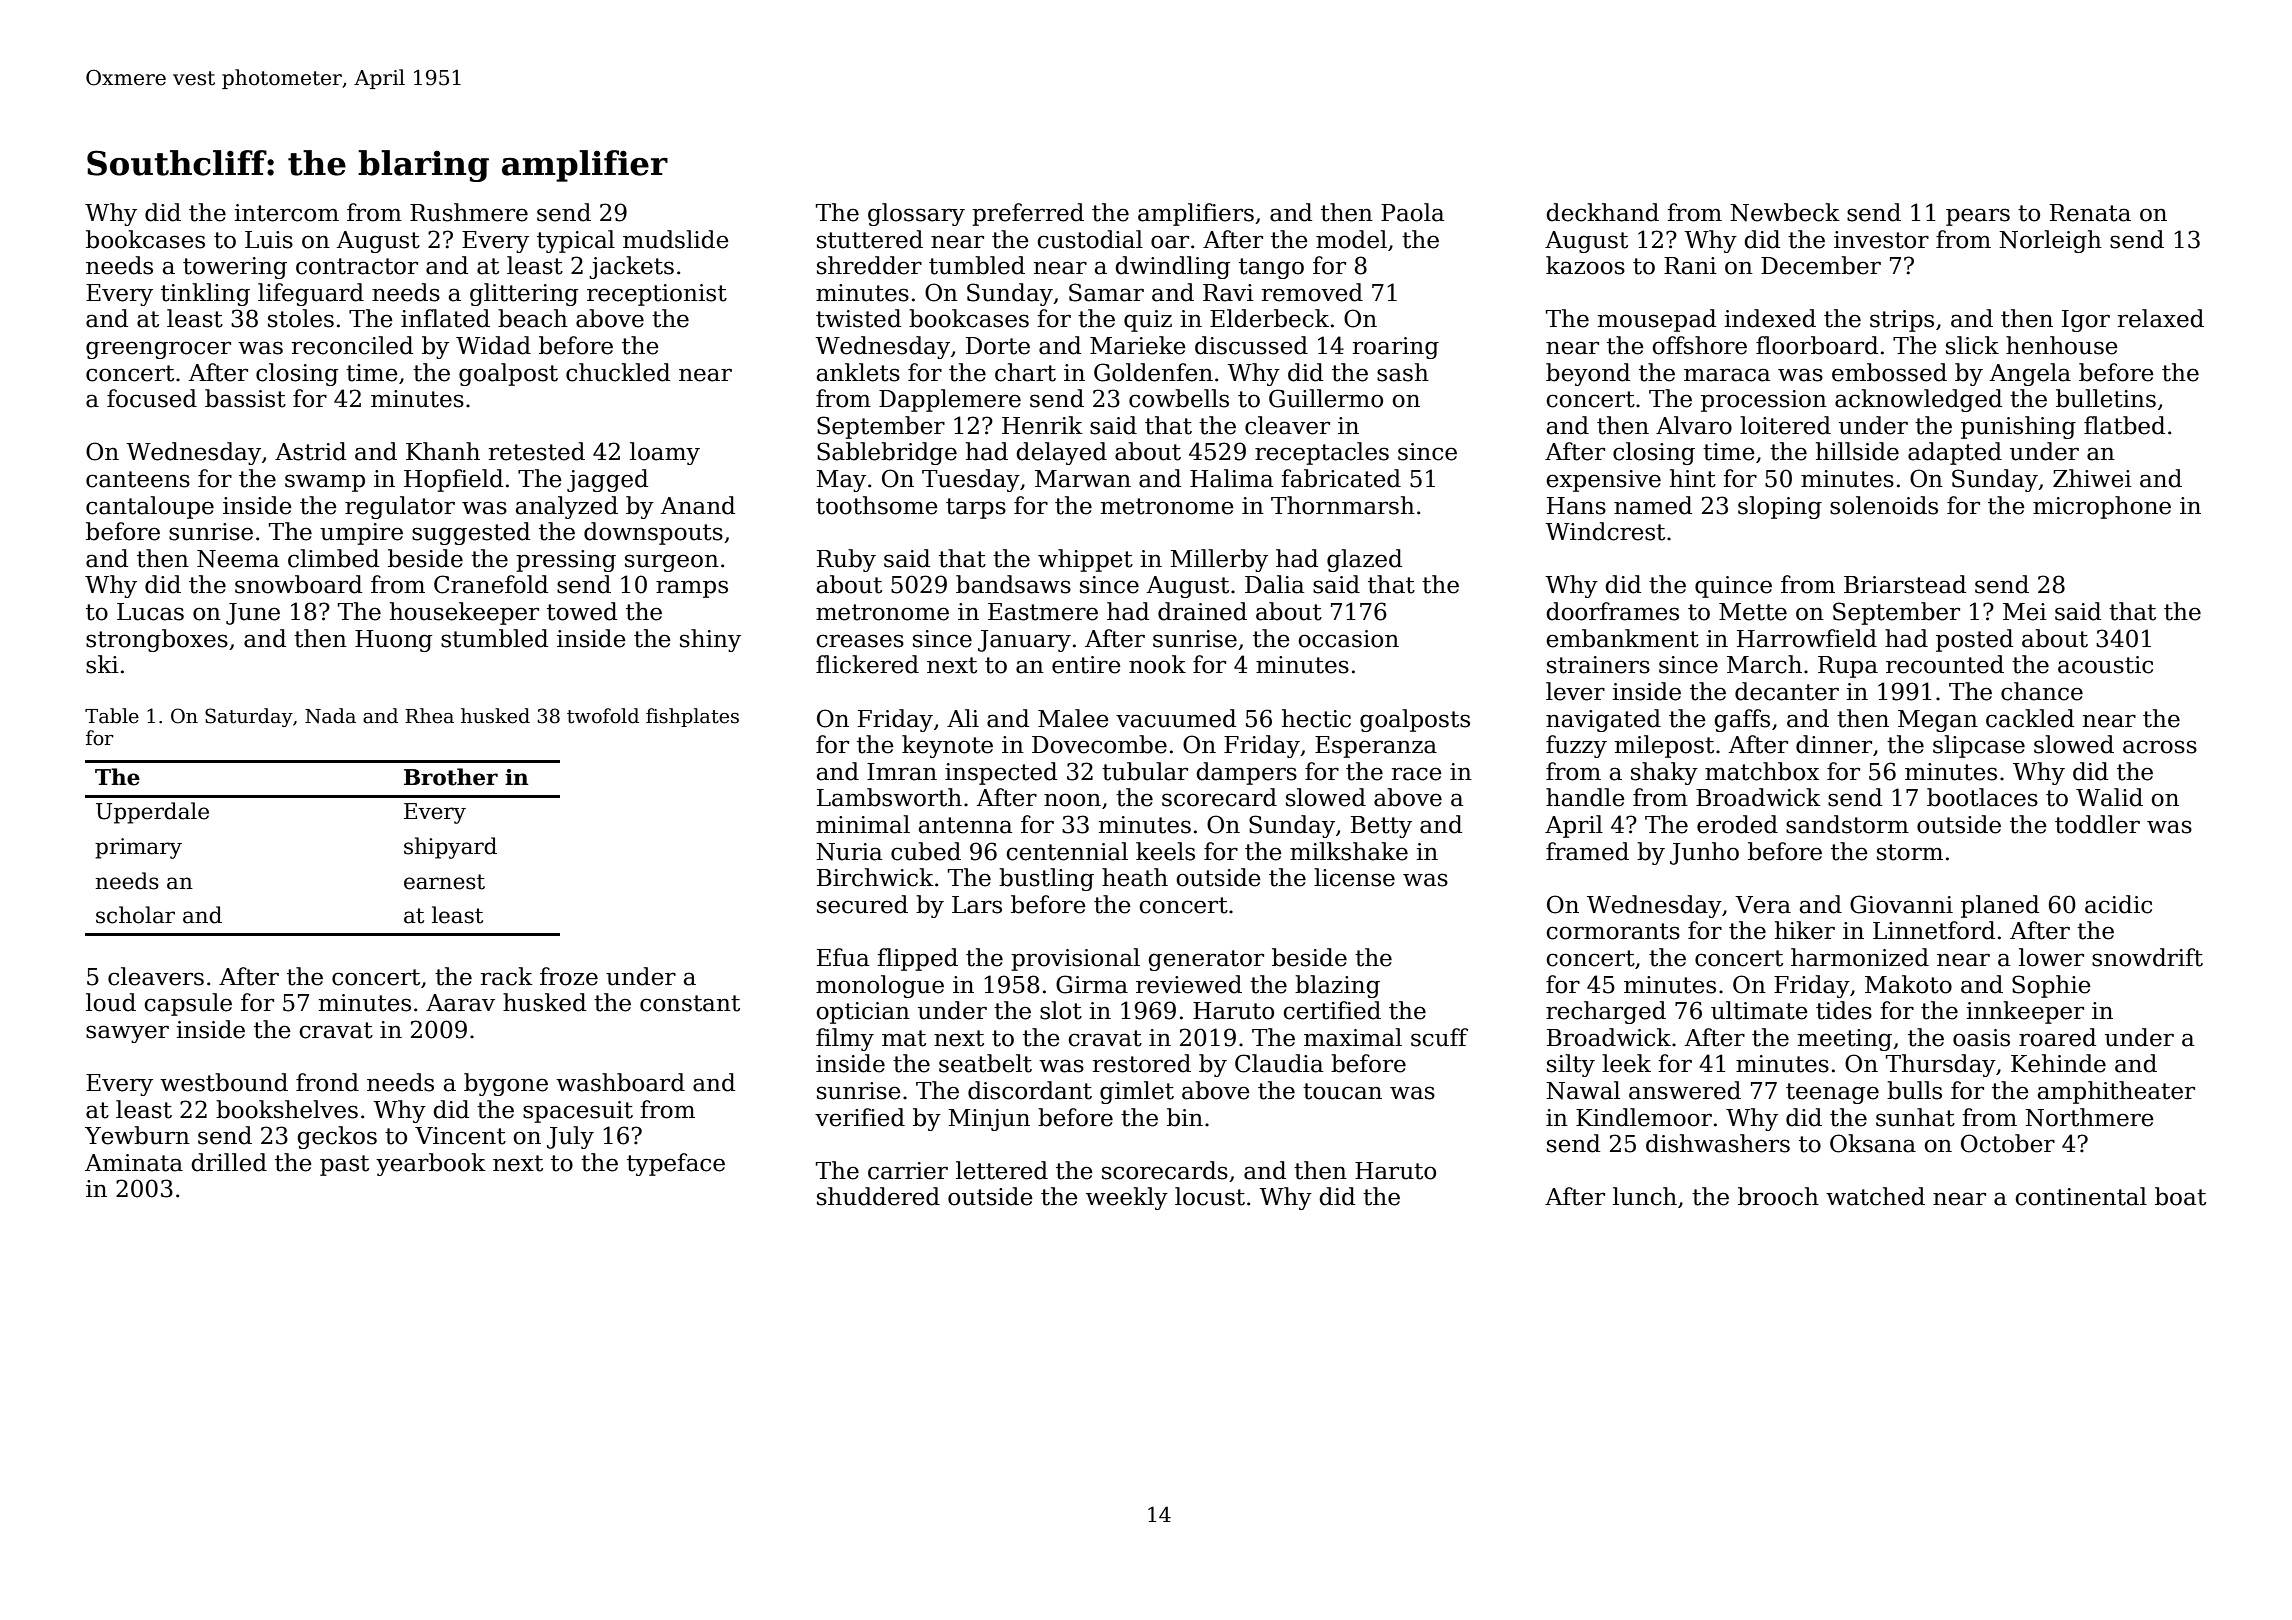 This screenshot has height=1620, width=2292. I want to click on acoustic, so click(2105, 665).
